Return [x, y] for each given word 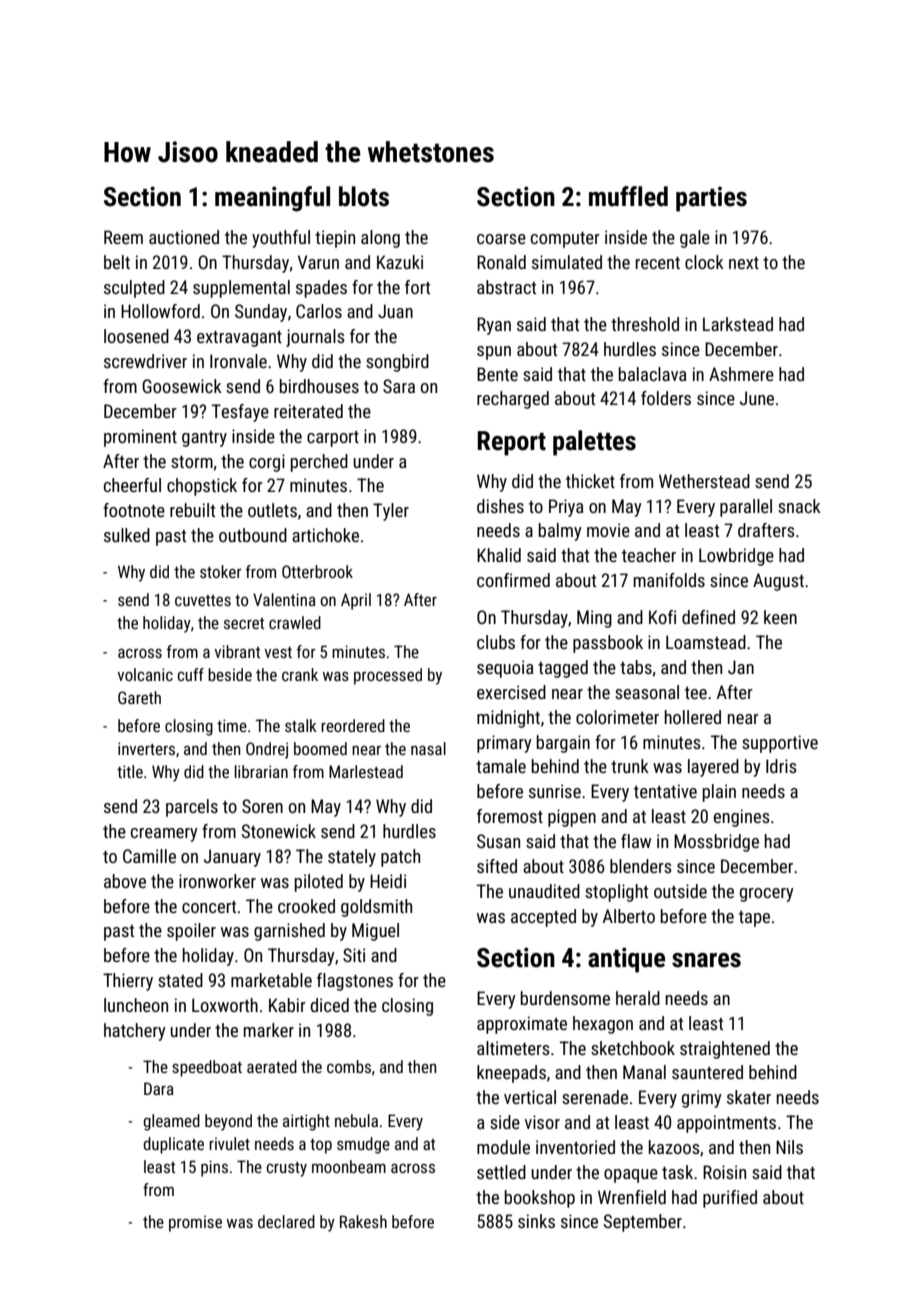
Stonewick [279, 831]
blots [364, 196]
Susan [498, 841]
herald [638, 998]
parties [711, 199]
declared [286, 1221]
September [643, 1223]
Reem [123, 237]
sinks [536, 1221]
